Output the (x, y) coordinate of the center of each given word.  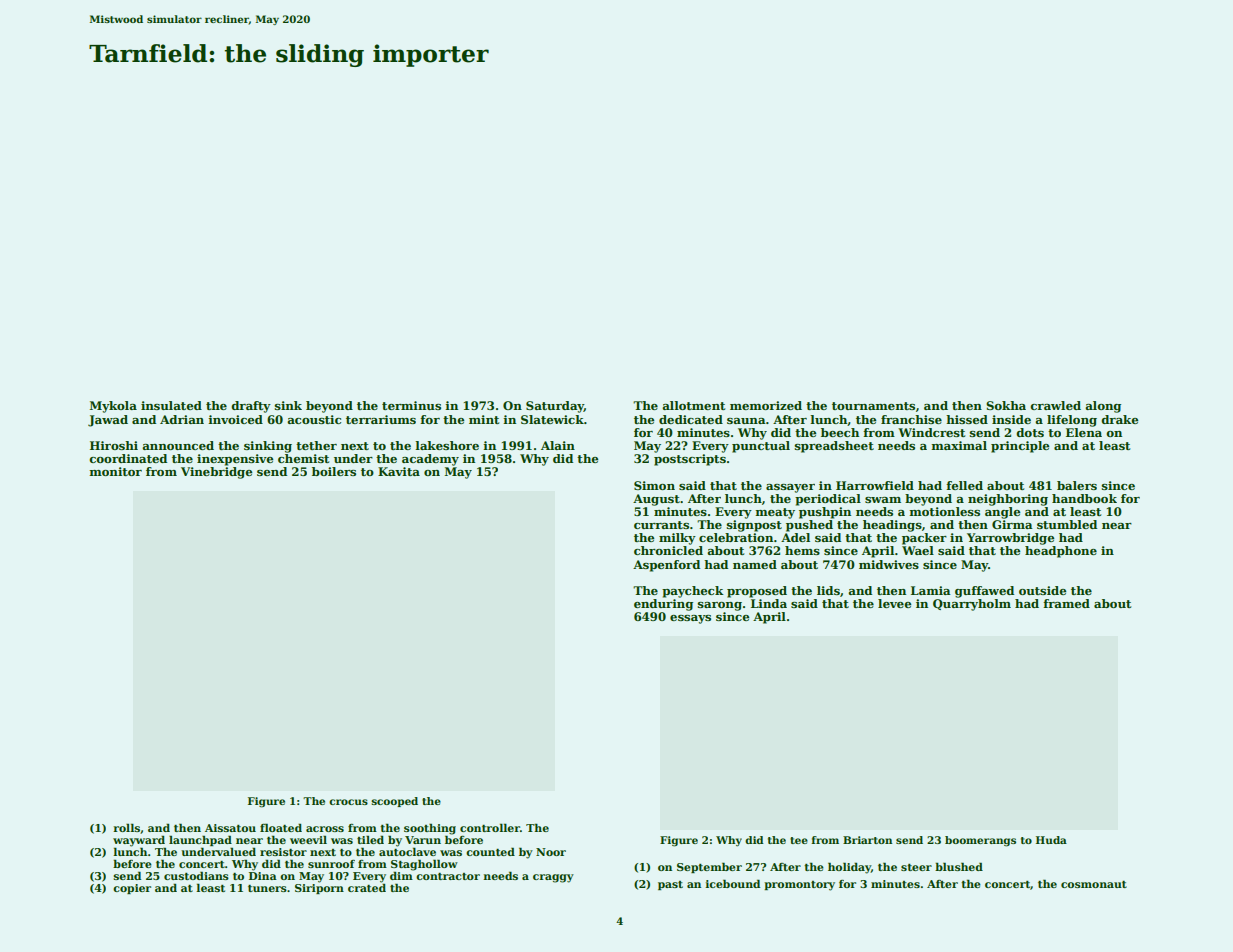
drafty (251, 407)
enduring (663, 605)
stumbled (1067, 524)
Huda (1051, 840)
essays (690, 619)
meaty (775, 513)
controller (490, 828)
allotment (693, 405)
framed (1066, 603)
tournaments (873, 406)
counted (490, 851)
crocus (348, 802)
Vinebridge (216, 473)
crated (367, 888)
